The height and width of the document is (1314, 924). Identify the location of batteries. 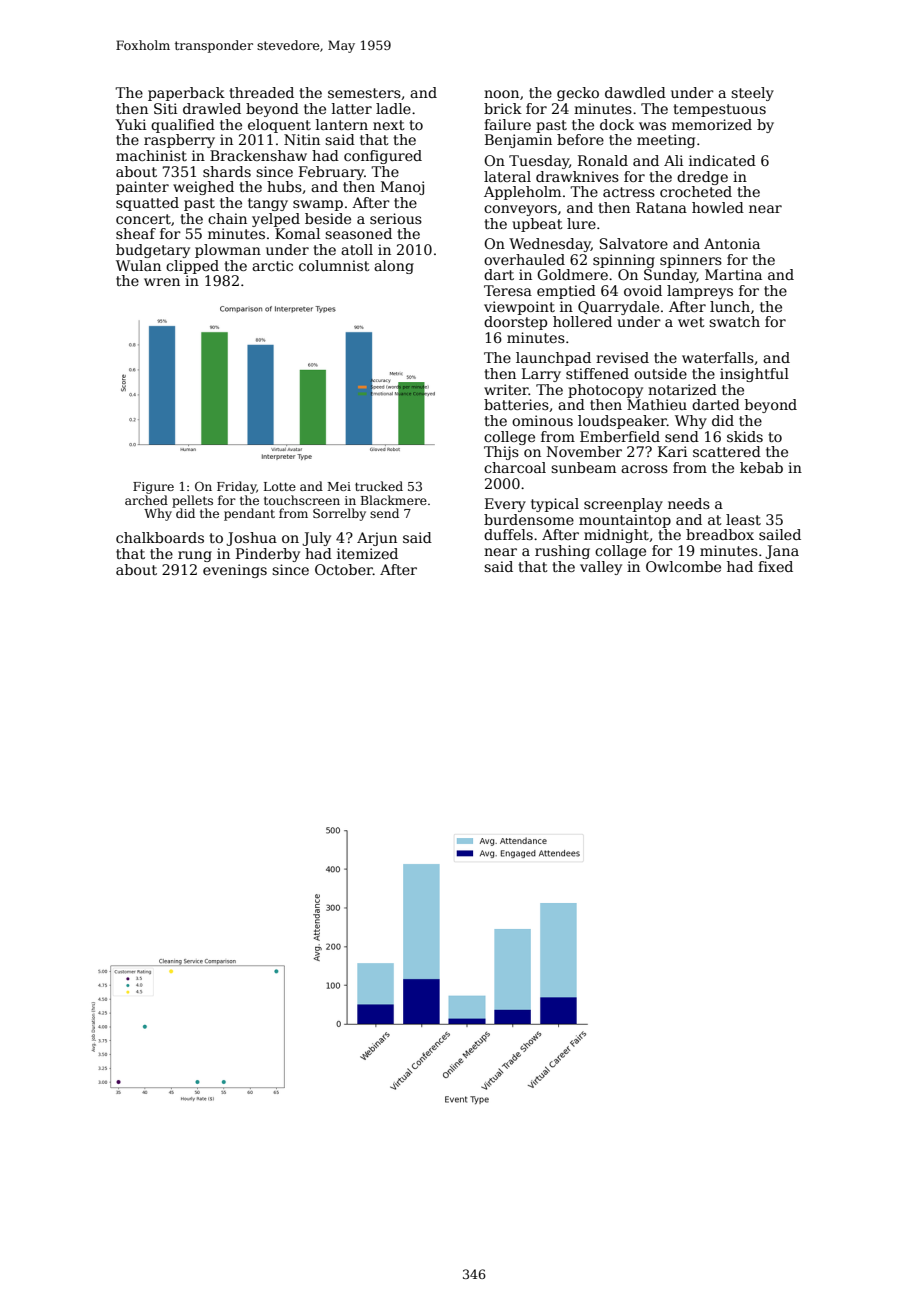
(516, 404).
